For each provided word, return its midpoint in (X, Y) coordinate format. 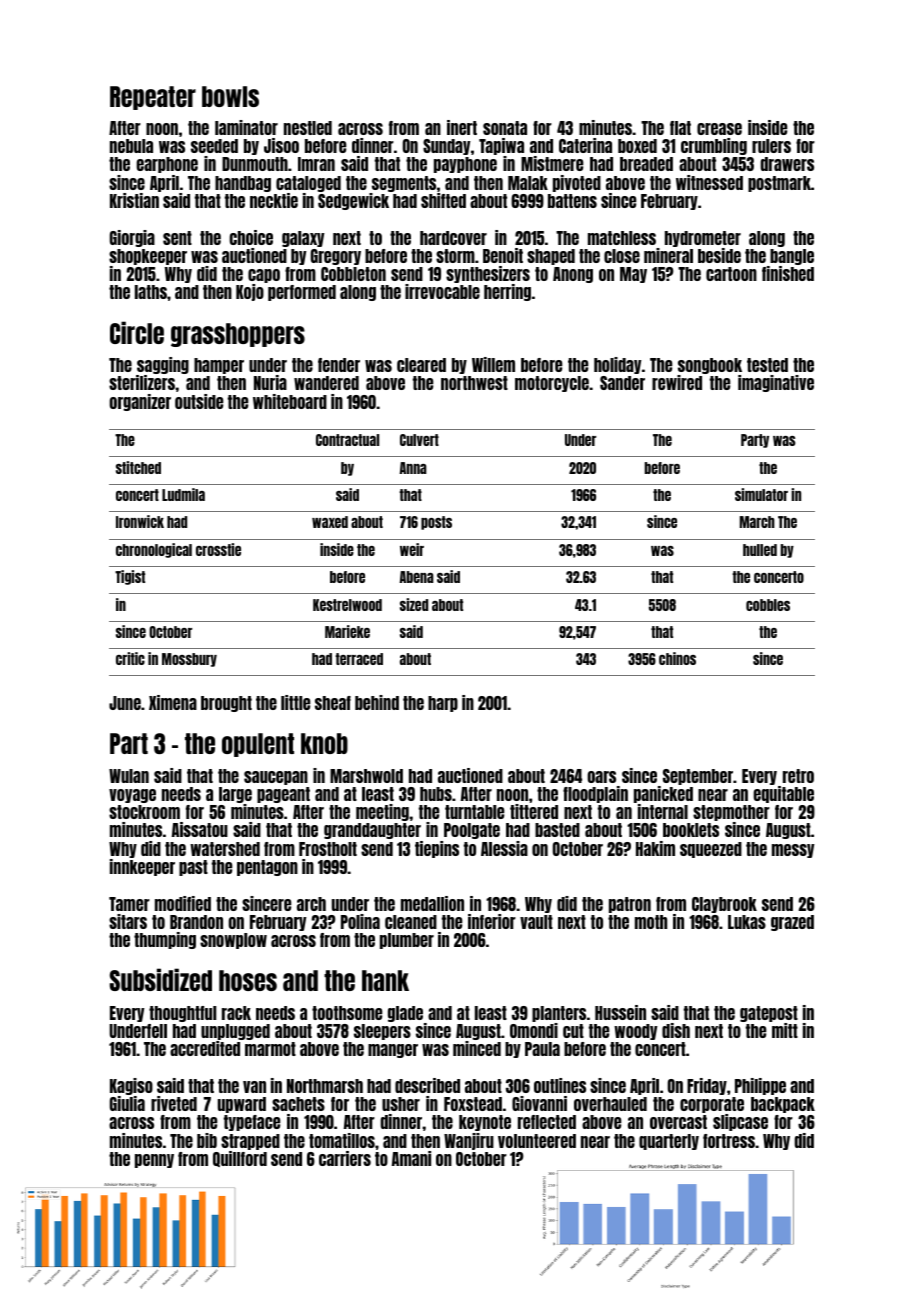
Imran (316, 164)
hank (385, 980)
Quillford (240, 1159)
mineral (668, 255)
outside (199, 401)
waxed (330, 522)
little (295, 702)
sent (177, 238)
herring (507, 292)
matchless (622, 238)
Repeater (153, 98)
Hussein (620, 1012)
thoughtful (182, 1014)
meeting (382, 812)
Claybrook (724, 905)
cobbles (768, 605)
